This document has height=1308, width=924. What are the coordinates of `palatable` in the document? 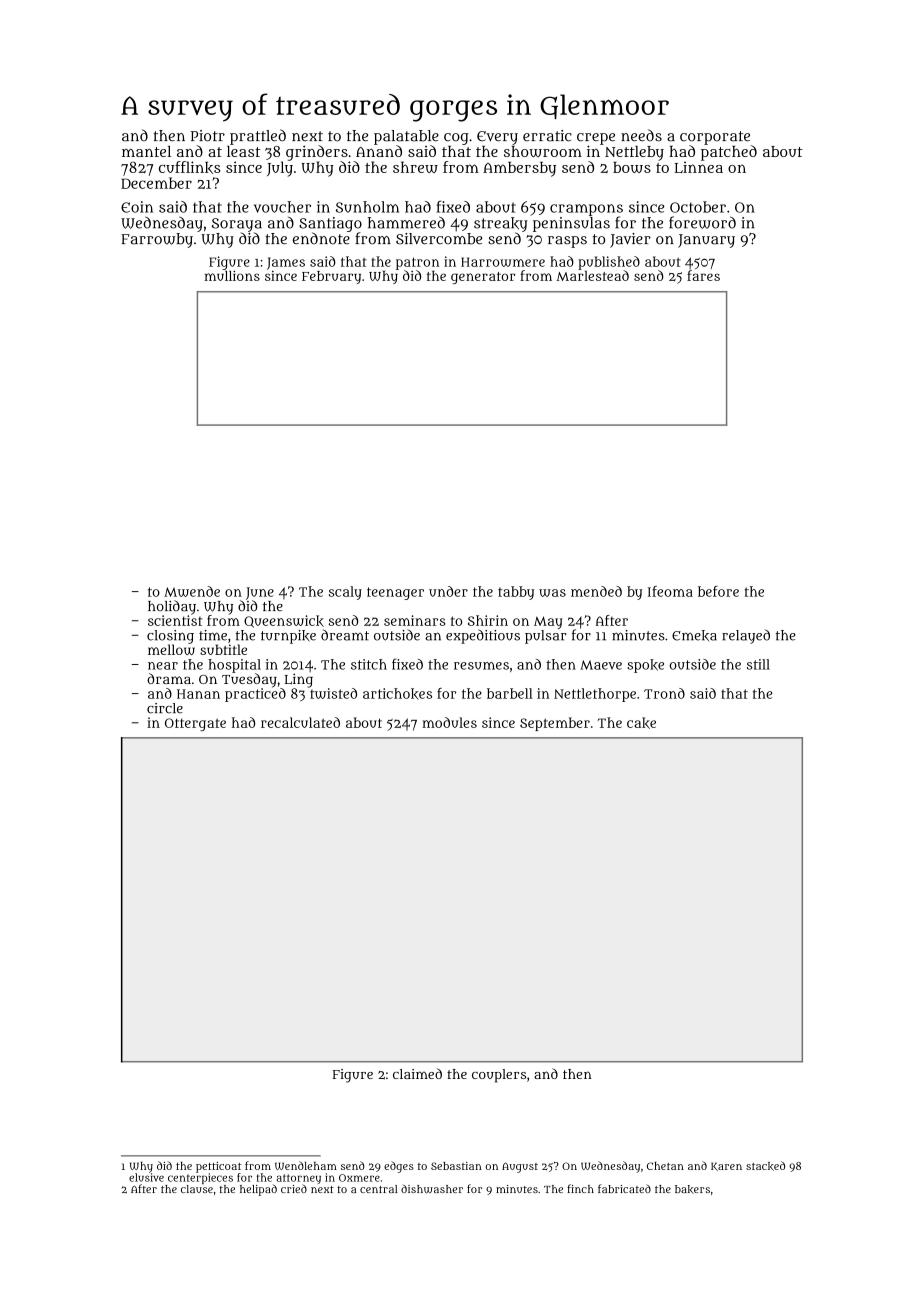 It's located at (406, 137).
